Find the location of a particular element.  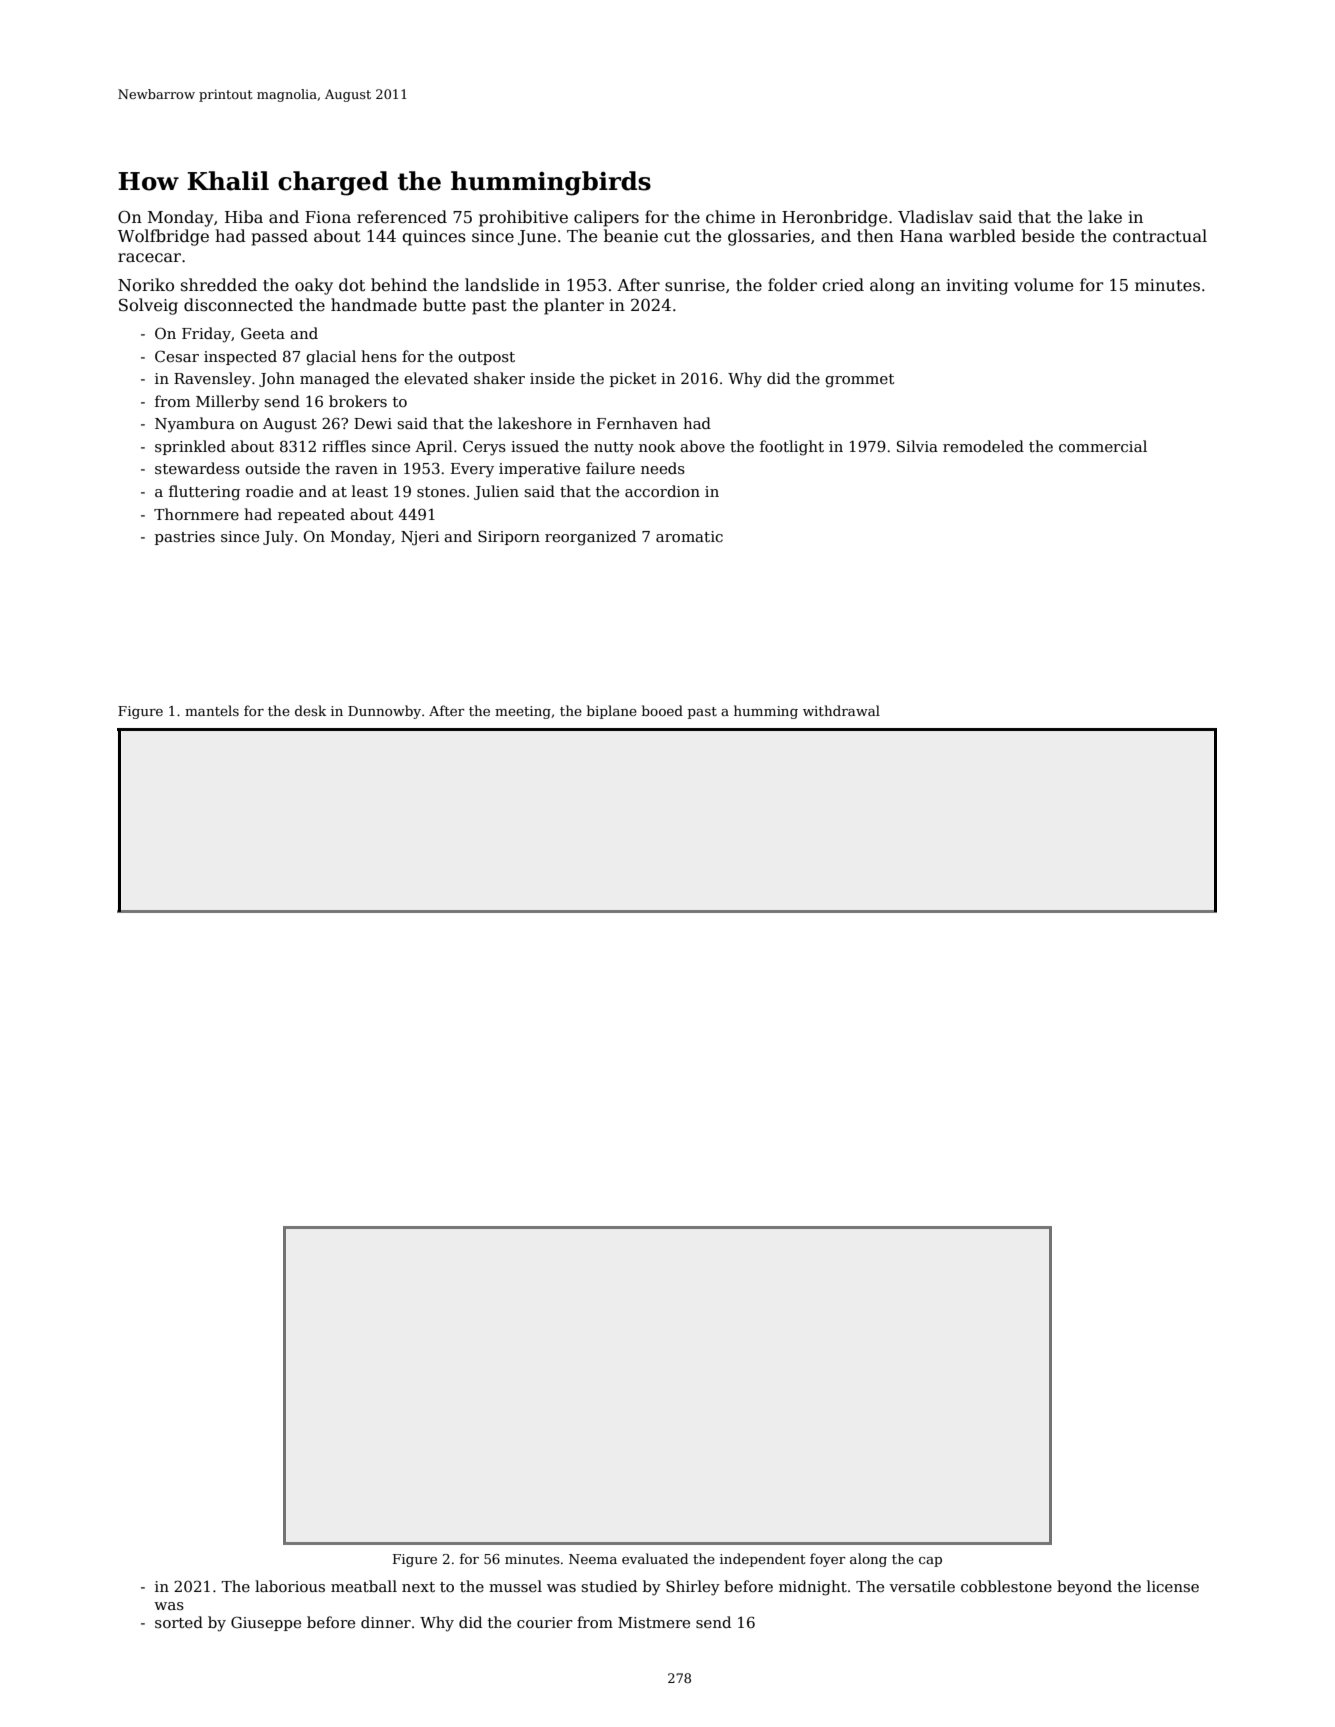

meeting is located at coordinates (523, 712).
